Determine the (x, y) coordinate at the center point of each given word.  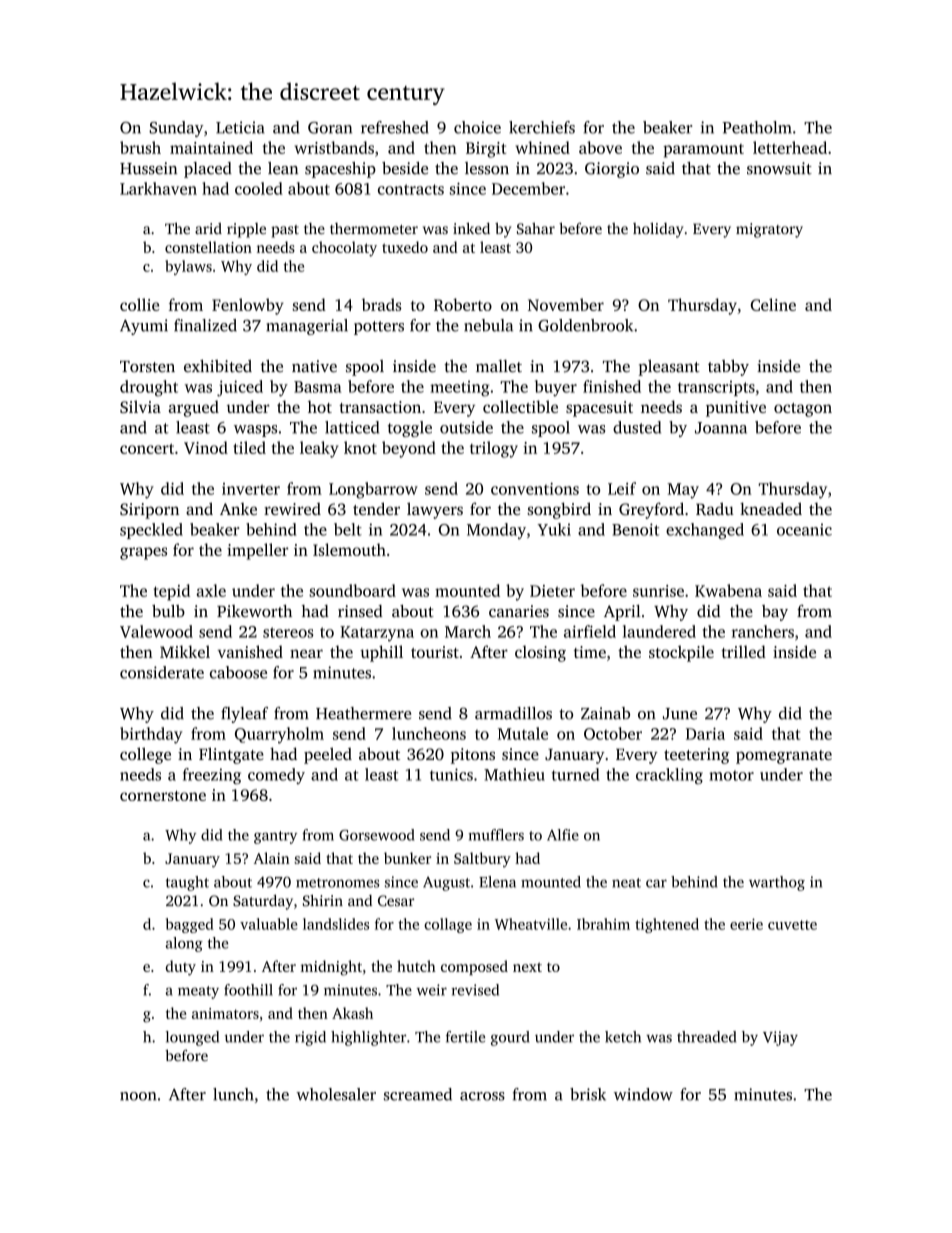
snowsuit (779, 168)
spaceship (340, 170)
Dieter (552, 591)
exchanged (705, 531)
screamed (418, 1094)
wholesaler (336, 1094)
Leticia (240, 127)
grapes (143, 553)
